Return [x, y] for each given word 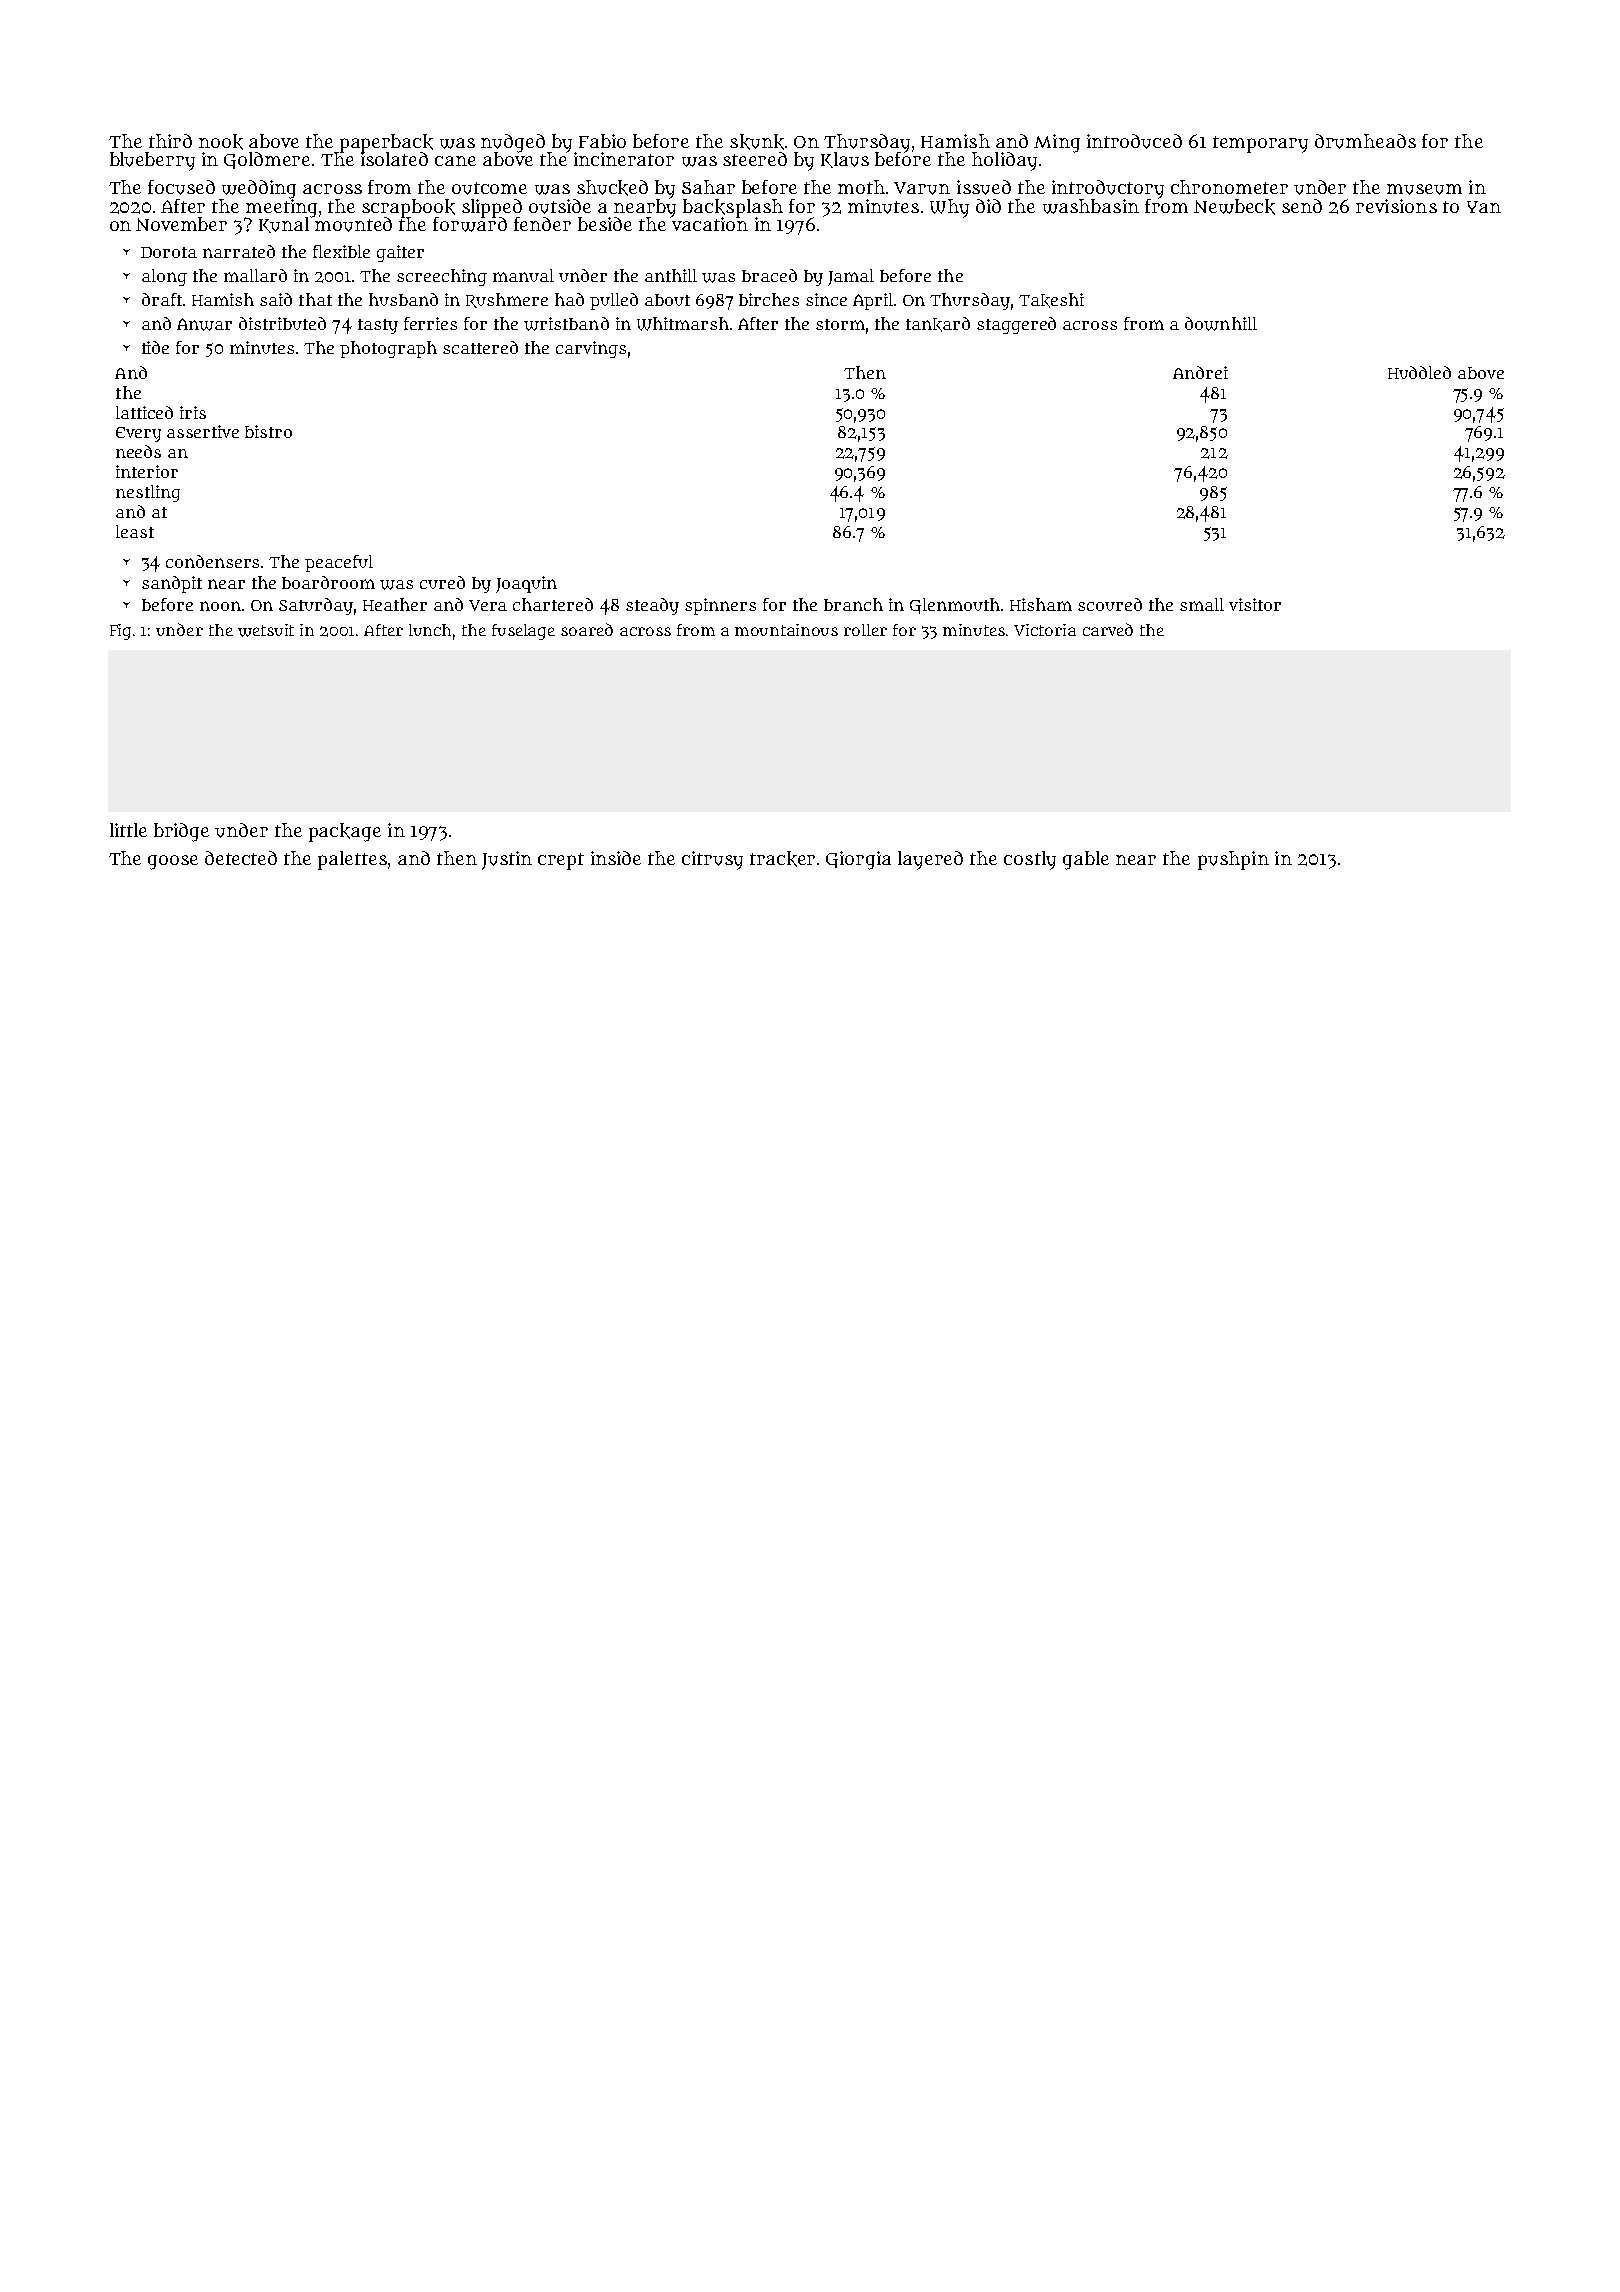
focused [181, 187]
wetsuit [266, 630]
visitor [1255, 604]
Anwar [204, 324]
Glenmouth [955, 606]
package [345, 832]
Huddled [1419, 372]
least [135, 531]
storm [840, 324]
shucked [612, 188]
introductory [1108, 189]
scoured [1110, 604]
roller [865, 630]
